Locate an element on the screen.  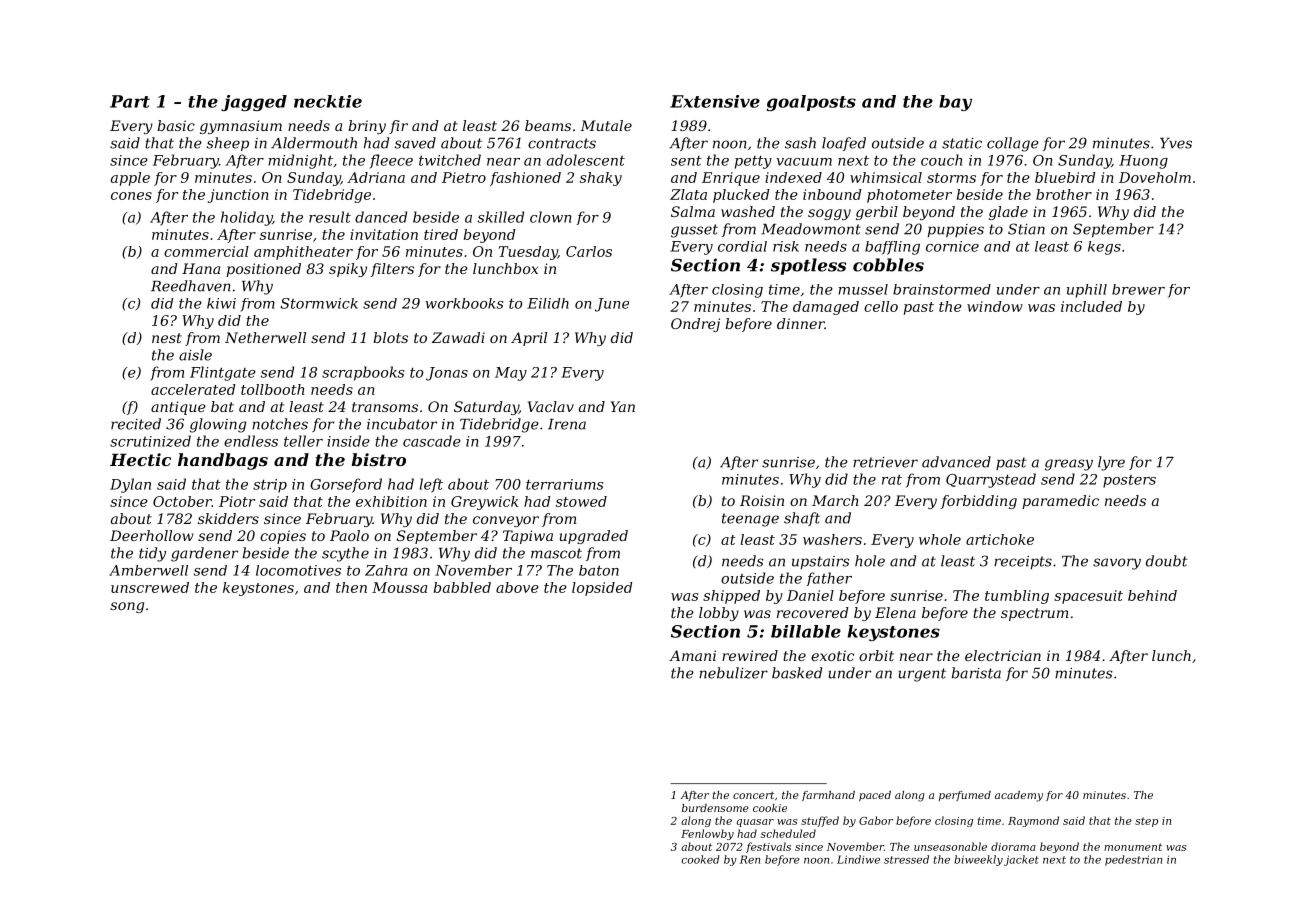
spotless is located at coordinates (808, 266).
